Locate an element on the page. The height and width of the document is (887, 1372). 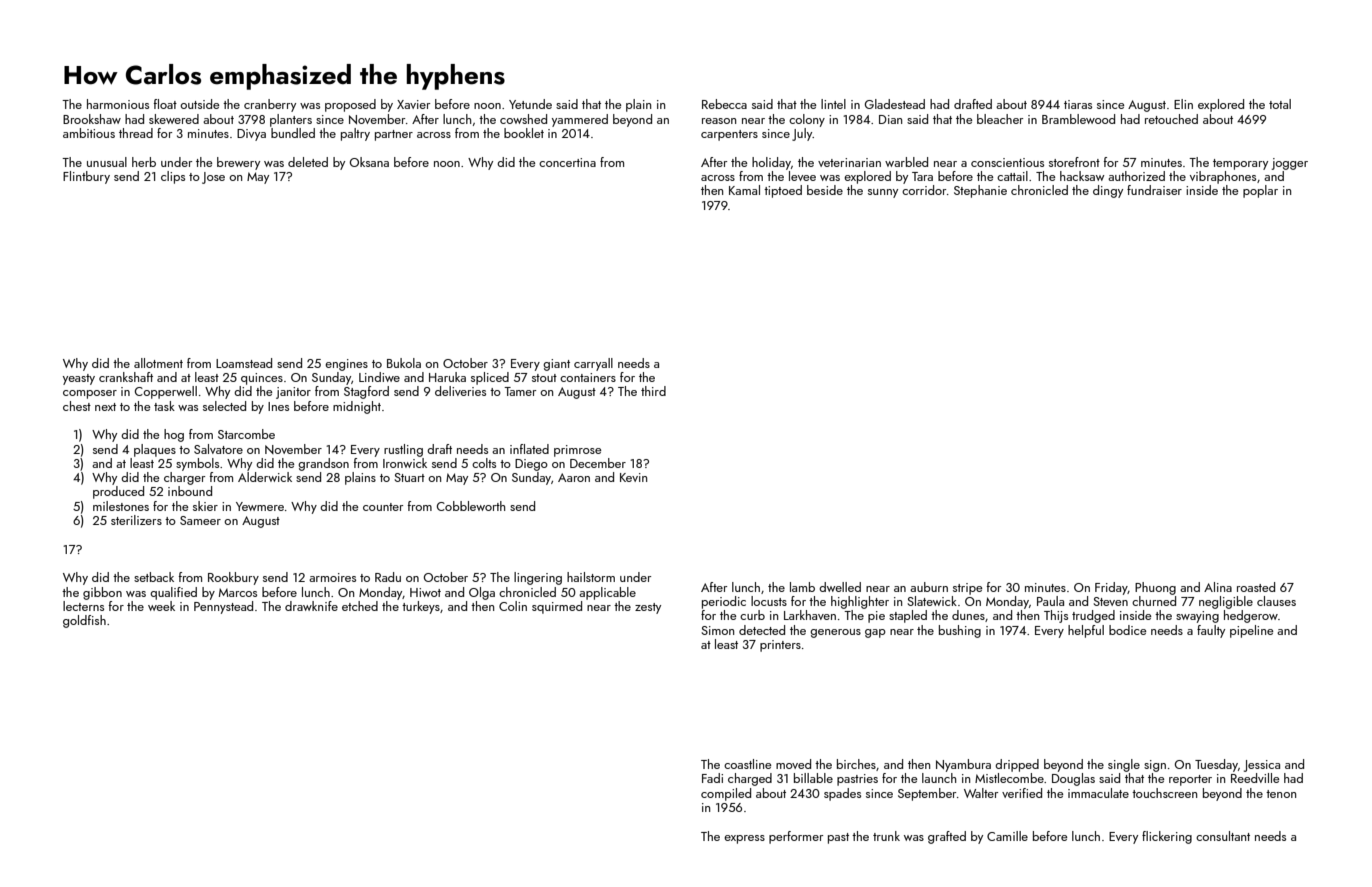
lamb is located at coordinates (802, 587).
